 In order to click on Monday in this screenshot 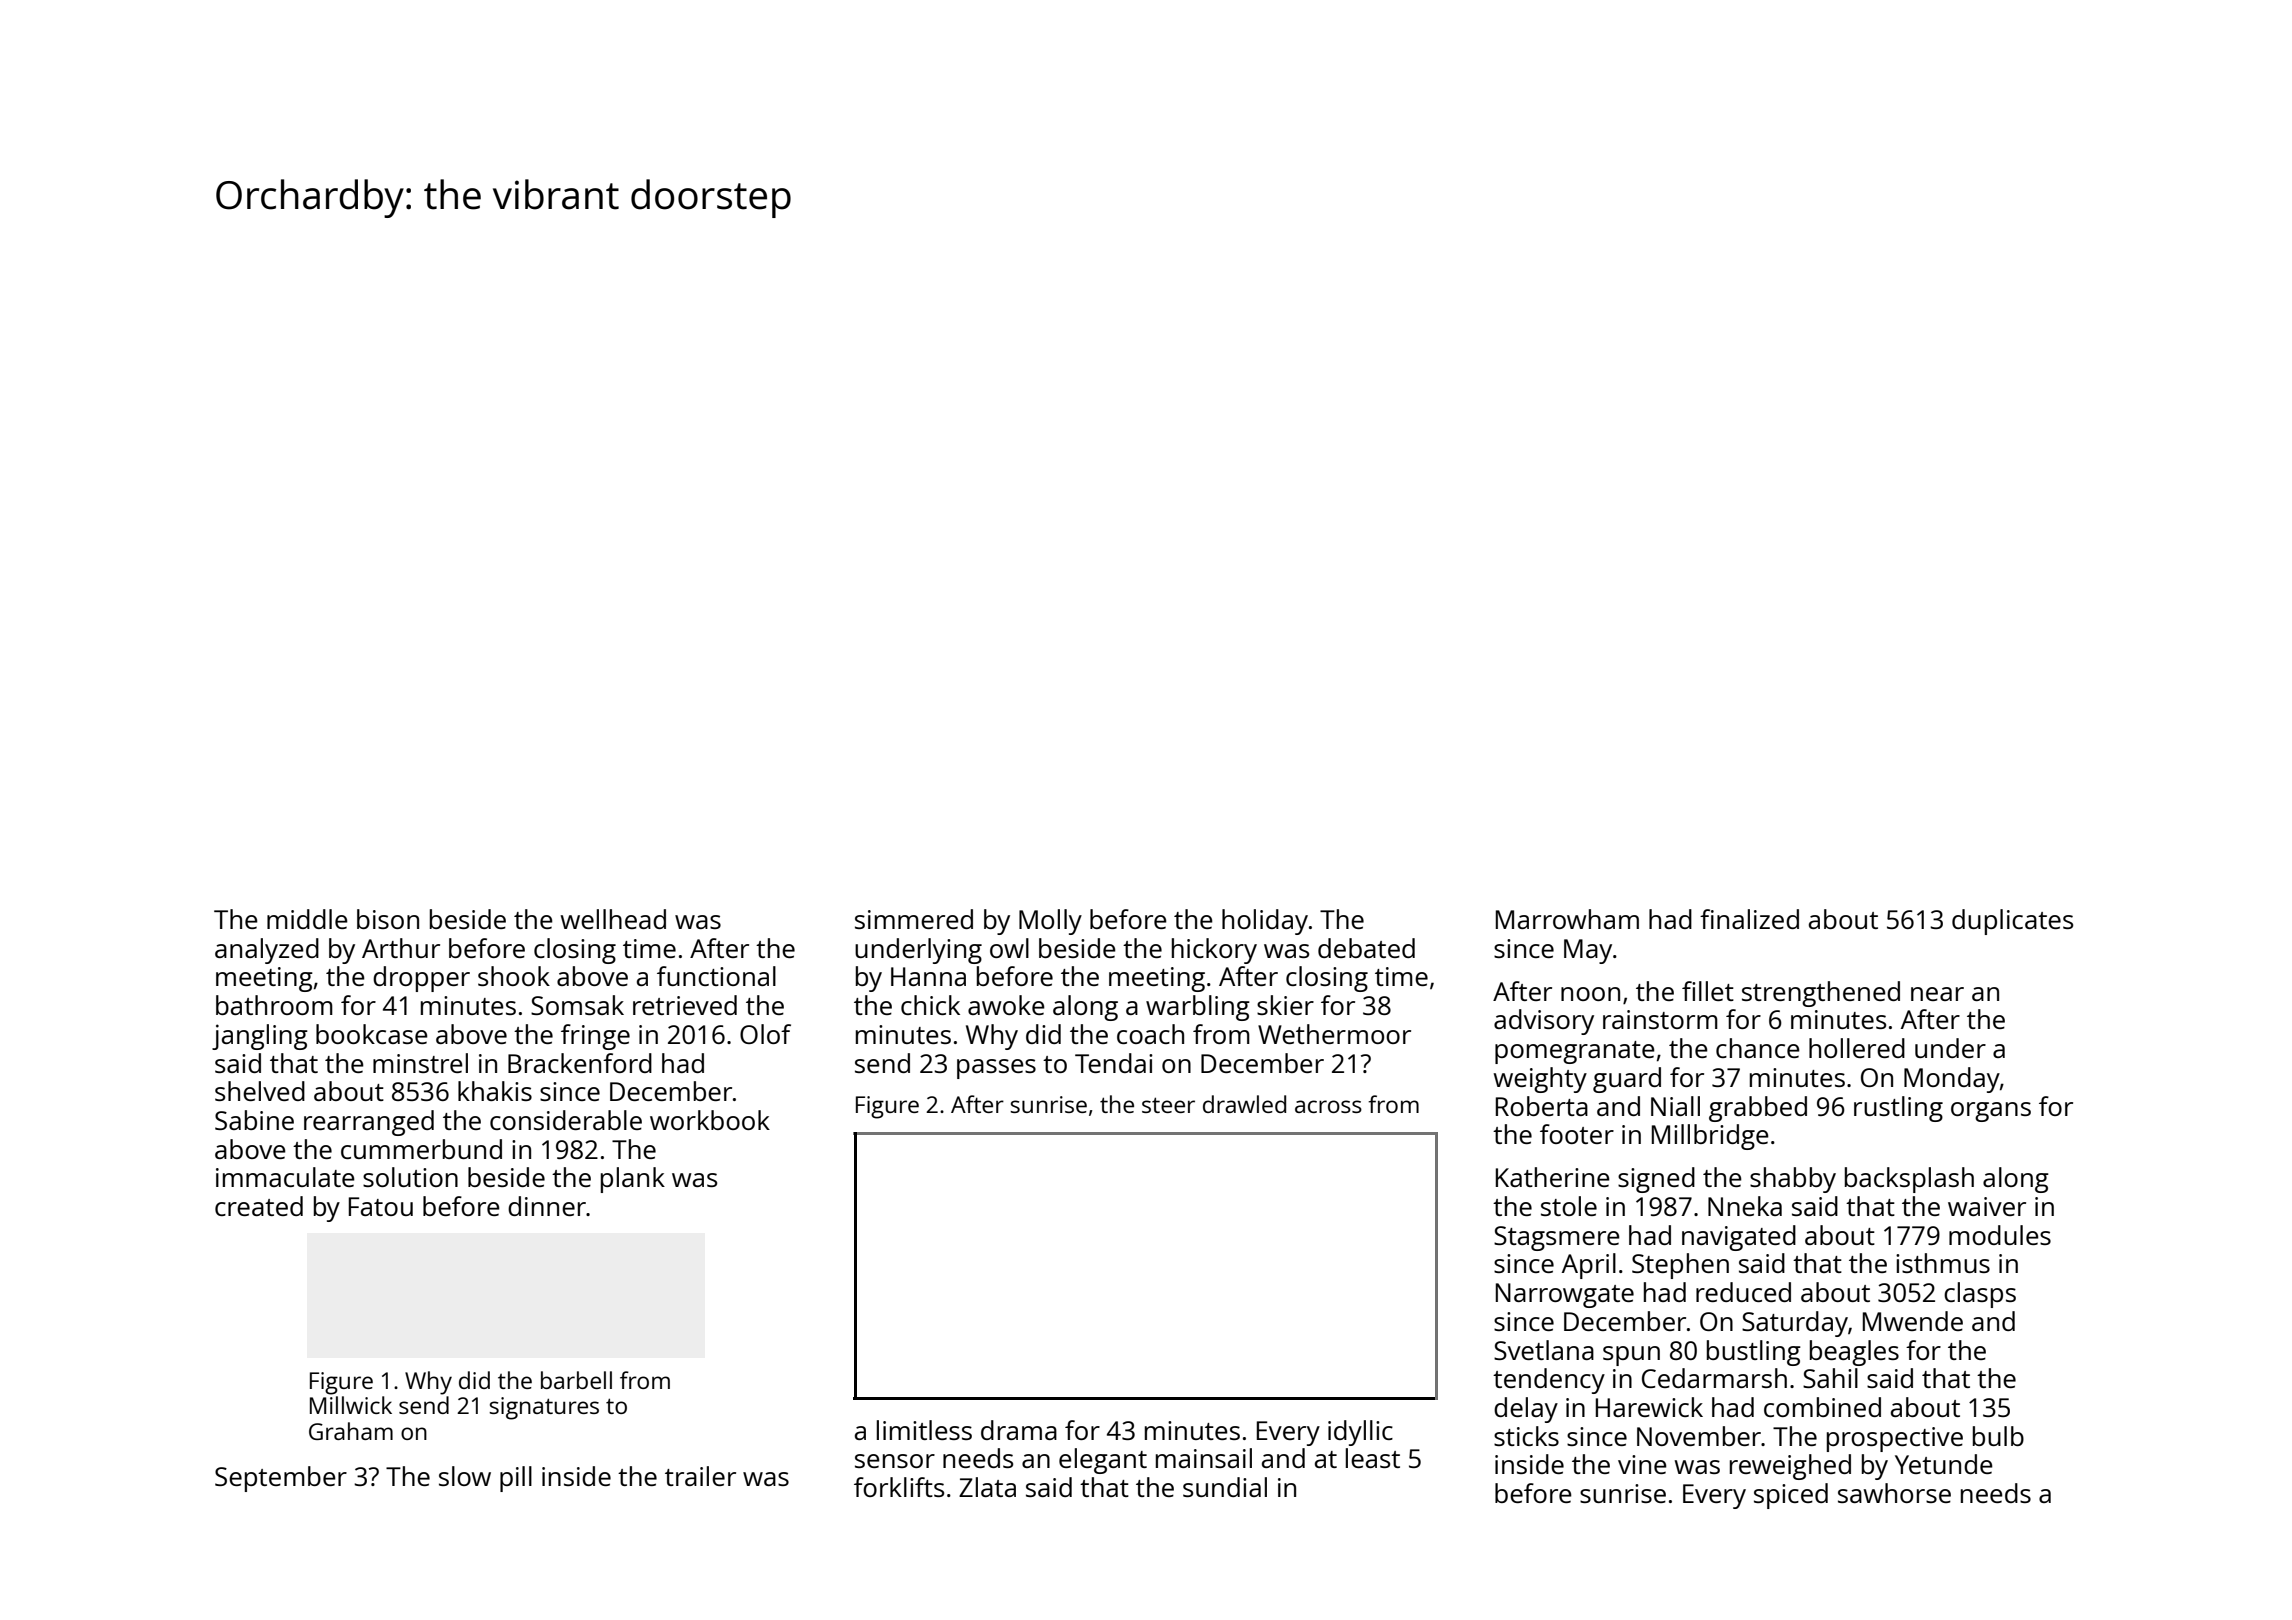, I will do `click(1952, 1080)`.
